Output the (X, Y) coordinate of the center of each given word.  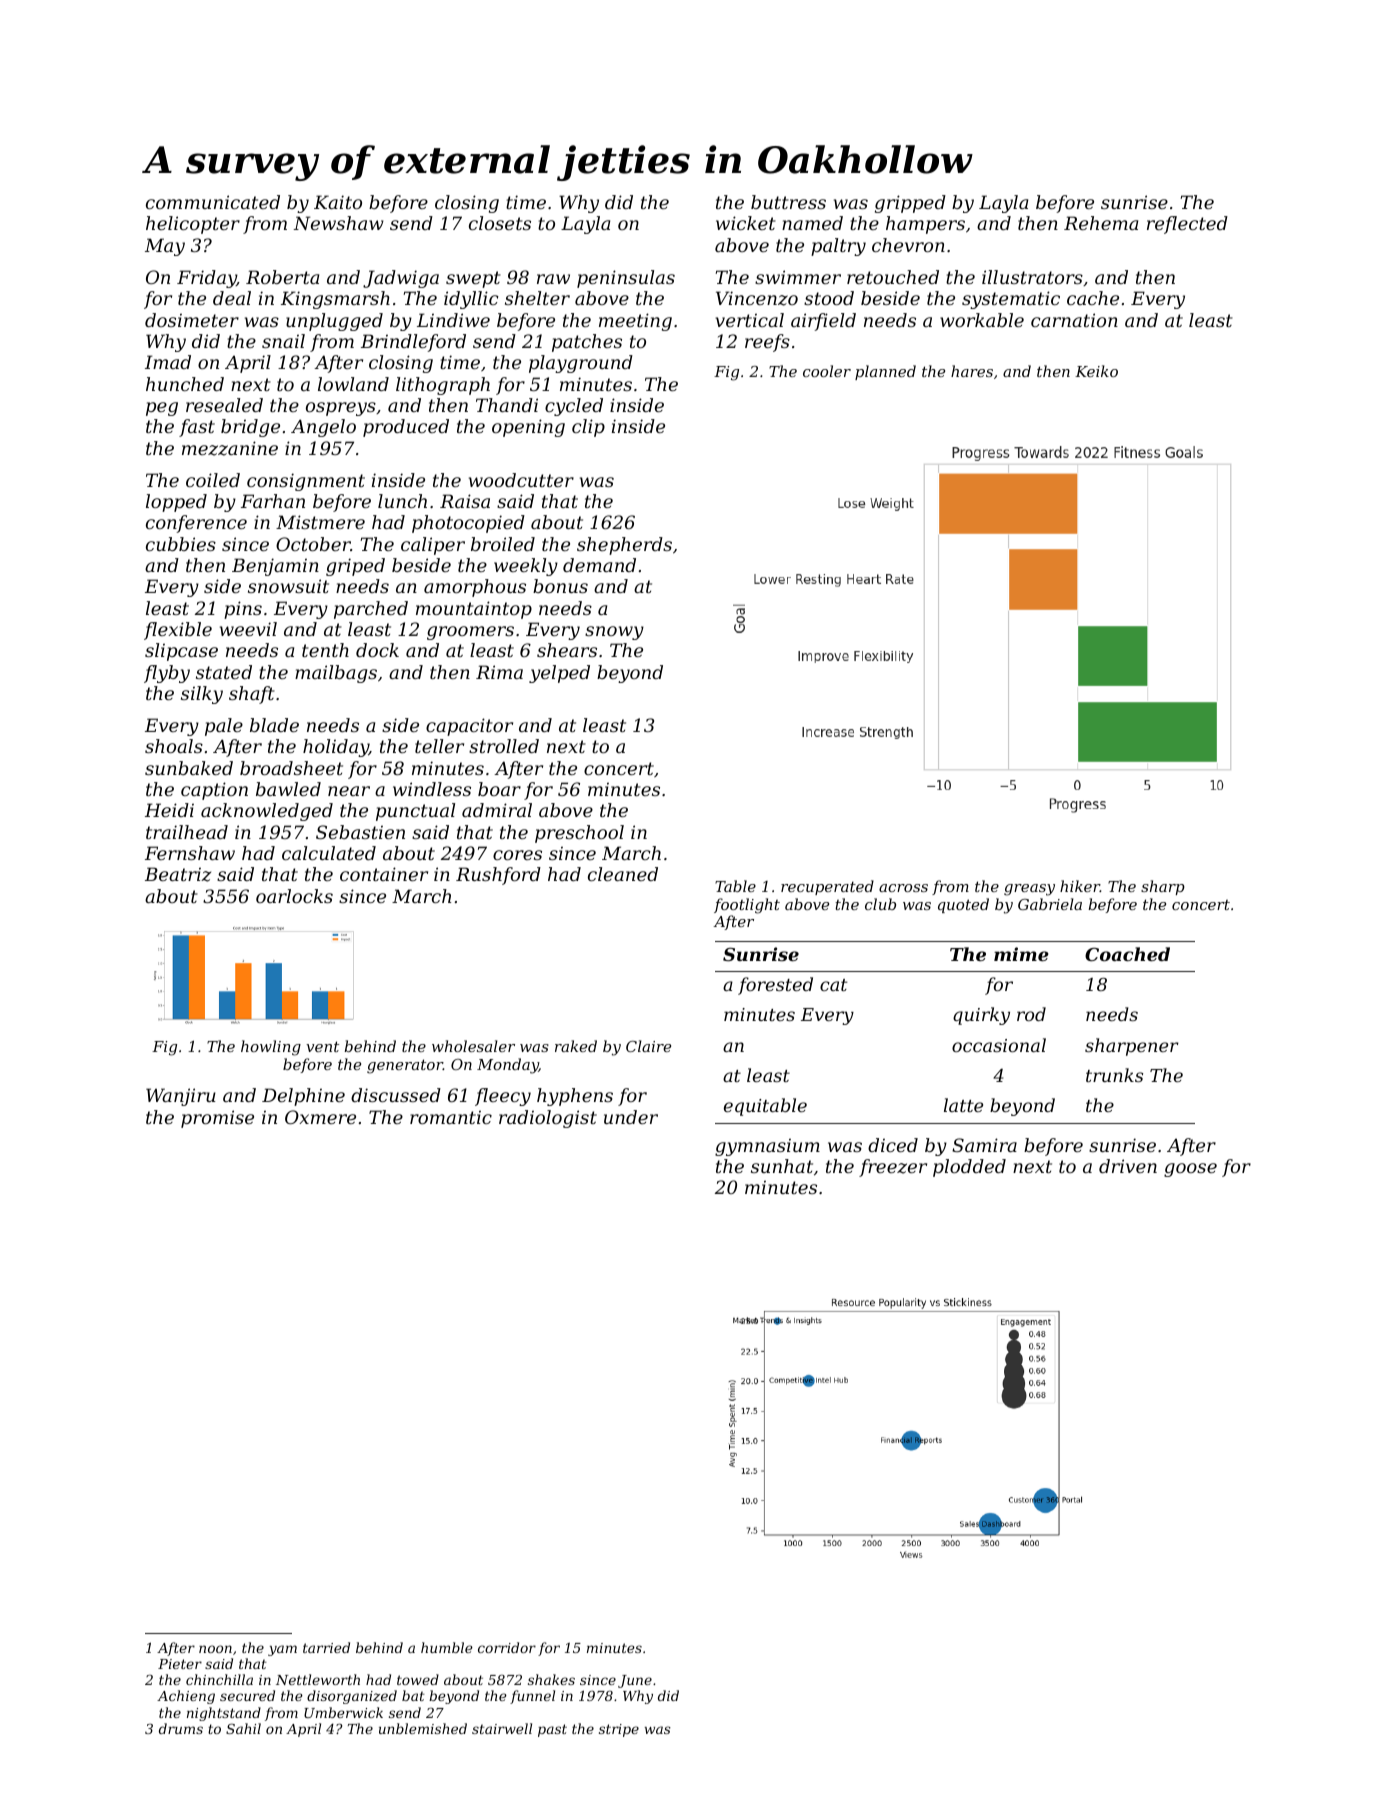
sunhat (782, 1166)
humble (447, 1647)
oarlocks (294, 896)
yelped (559, 674)
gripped (910, 204)
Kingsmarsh (335, 300)
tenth (325, 650)
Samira (984, 1145)
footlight (747, 906)
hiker (1080, 886)
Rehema (1101, 223)
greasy (1029, 890)
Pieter (180, 1664)
